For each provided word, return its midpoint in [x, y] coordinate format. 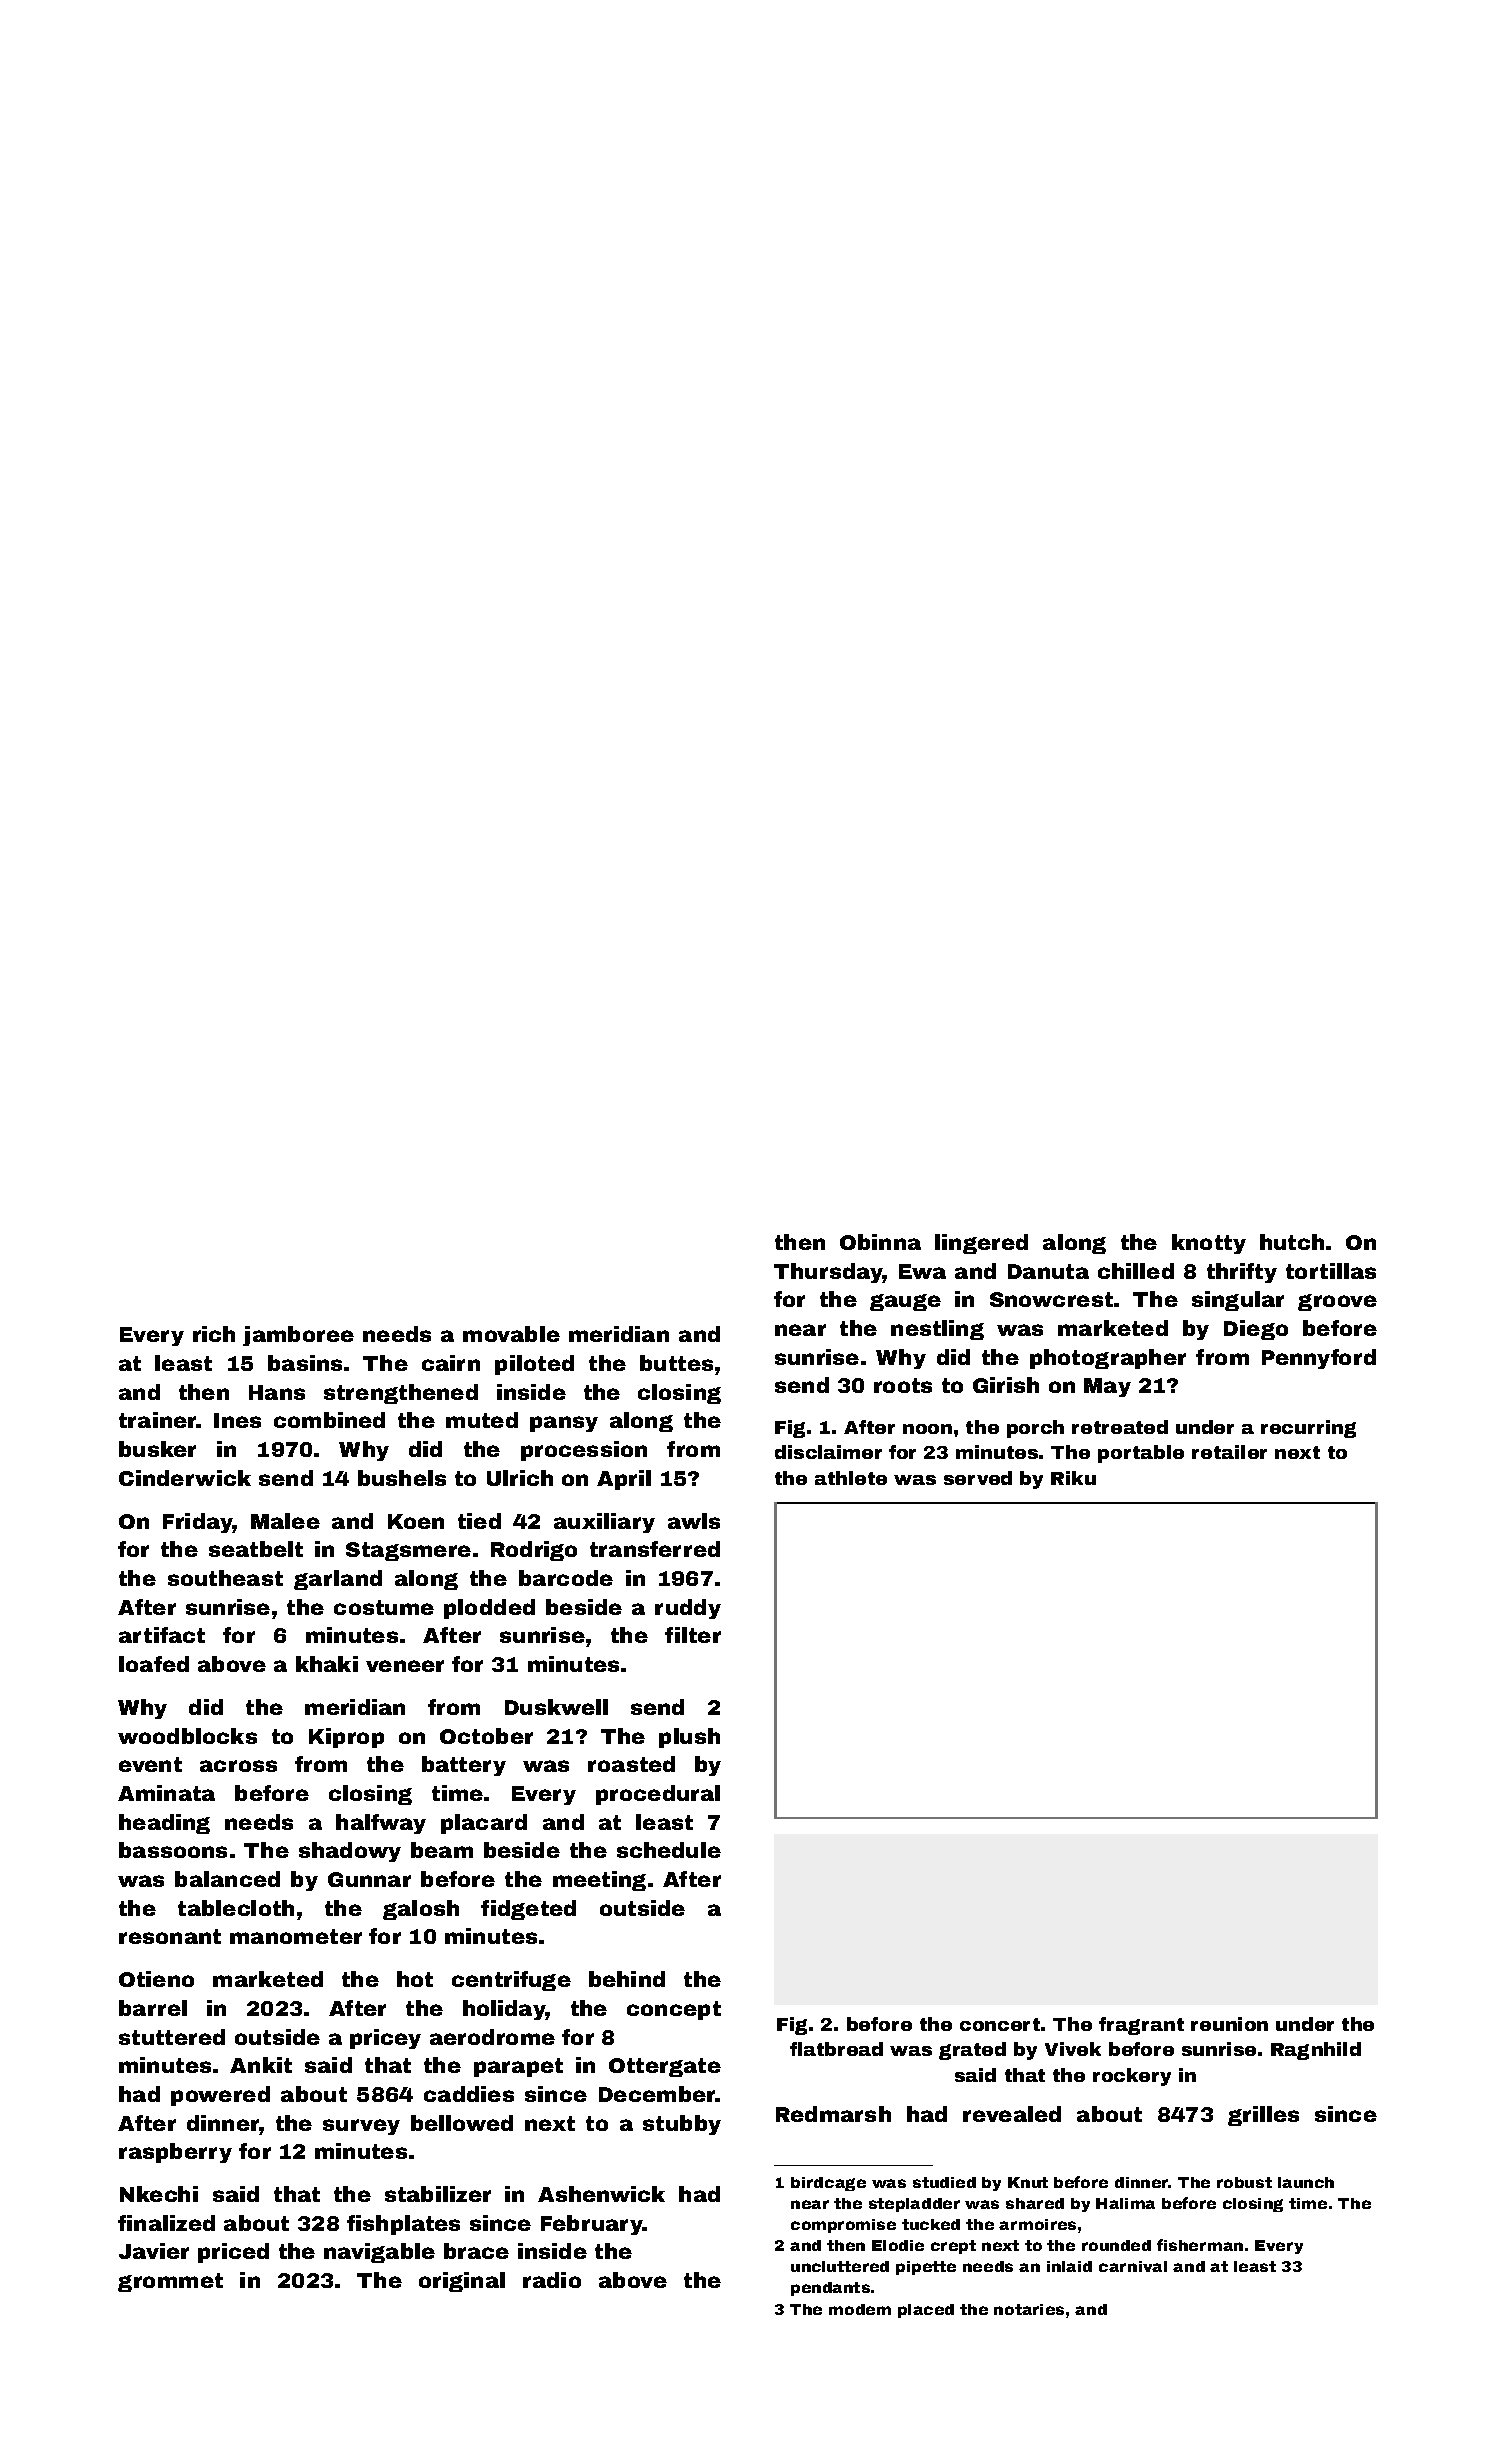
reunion [1229, 2024]
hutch [1292, 1242]
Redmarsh [833, 2114]
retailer [1229, 1452]
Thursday [828, 1273]
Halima [1125, 2203]
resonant [170, 1936]
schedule [669, 1850]
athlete [851, 1478]
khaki [327, 1664]
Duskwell [556, 1707]
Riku [1073, 1478]
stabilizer [438, 2194]
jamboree [298, 1336]
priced [233, 2253]
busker [157, 1449]
